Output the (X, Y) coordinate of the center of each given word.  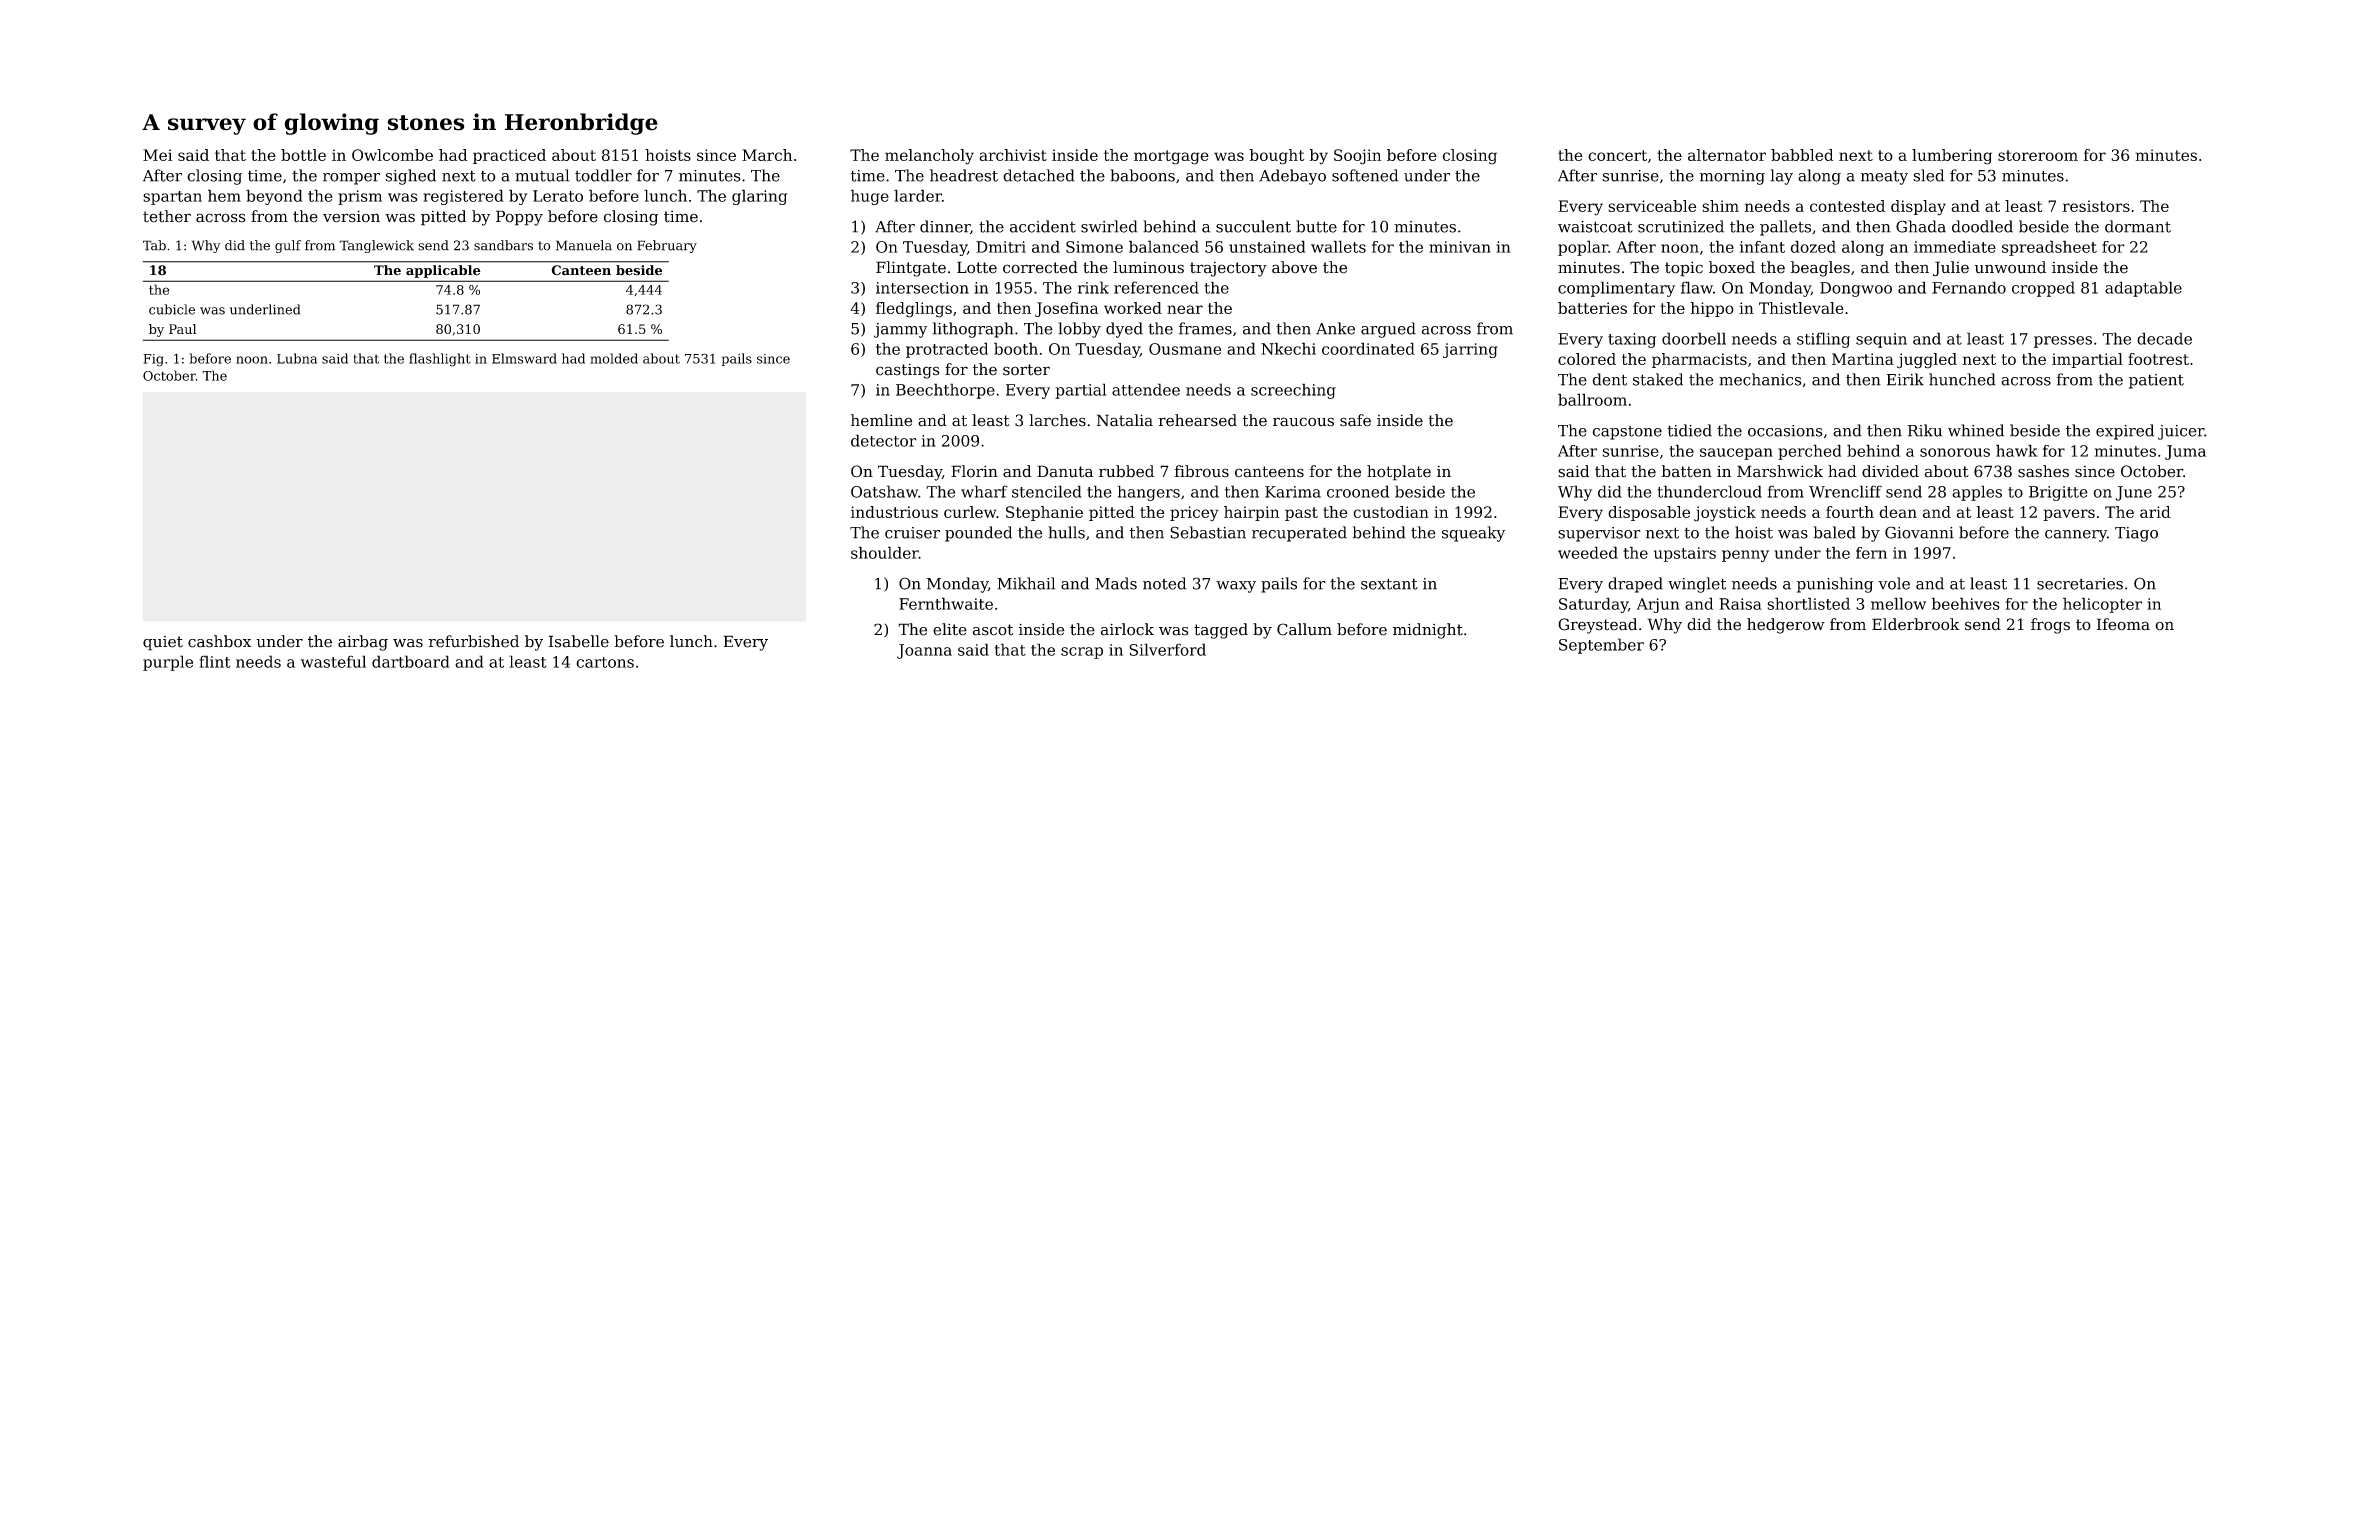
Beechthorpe (945, 391)
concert (1617, 155)
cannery (2076, 536)
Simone (1094, 247)
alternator (1727, 155)
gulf (288, 246)
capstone (1627, 433)
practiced (509, 156)
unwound (2010, 267)
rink (1093, 287)
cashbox (219, 641)
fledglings (914, 310)
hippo (1712, 309)
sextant (1389, 584)
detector (884, 440)
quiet (163, 643)
